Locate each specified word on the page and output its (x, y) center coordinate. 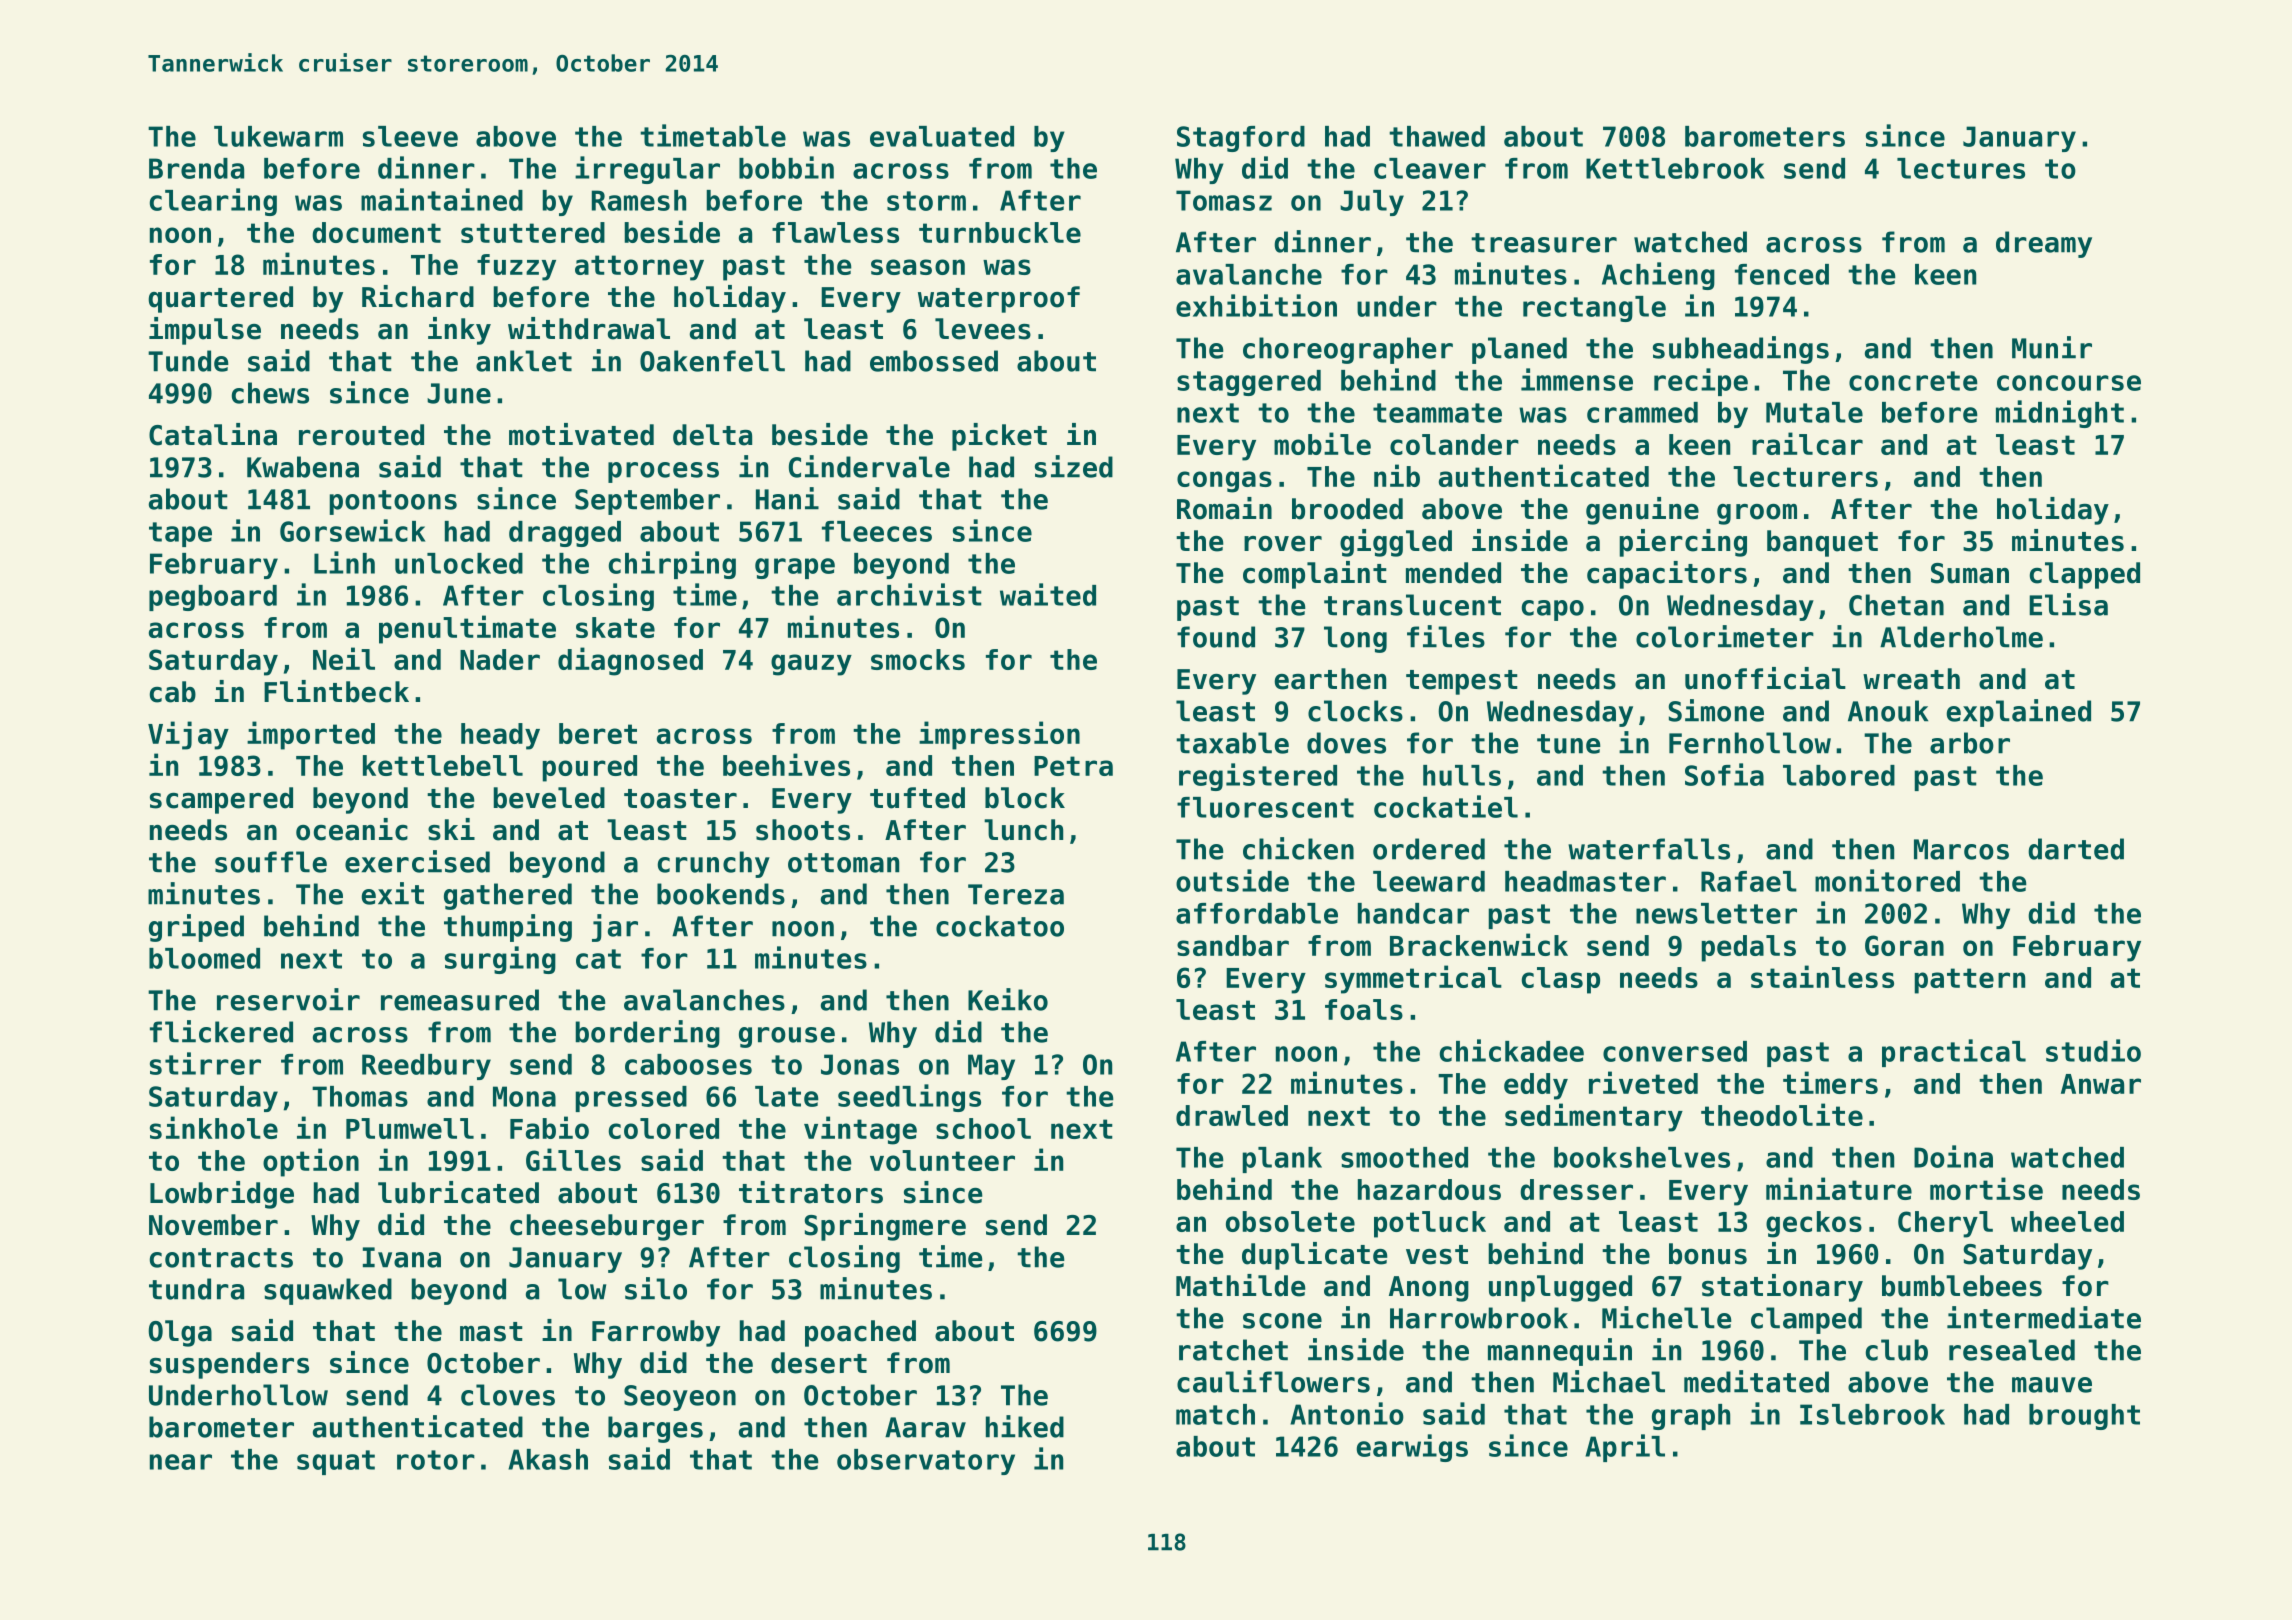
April (1625, 1448)
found (1216, 637)
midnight (2060, 414)
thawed (1437, 136)
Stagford (1241, 139)
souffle (271, 862)
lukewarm (278, 136)
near (181, 1462)
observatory (926, 1462)
